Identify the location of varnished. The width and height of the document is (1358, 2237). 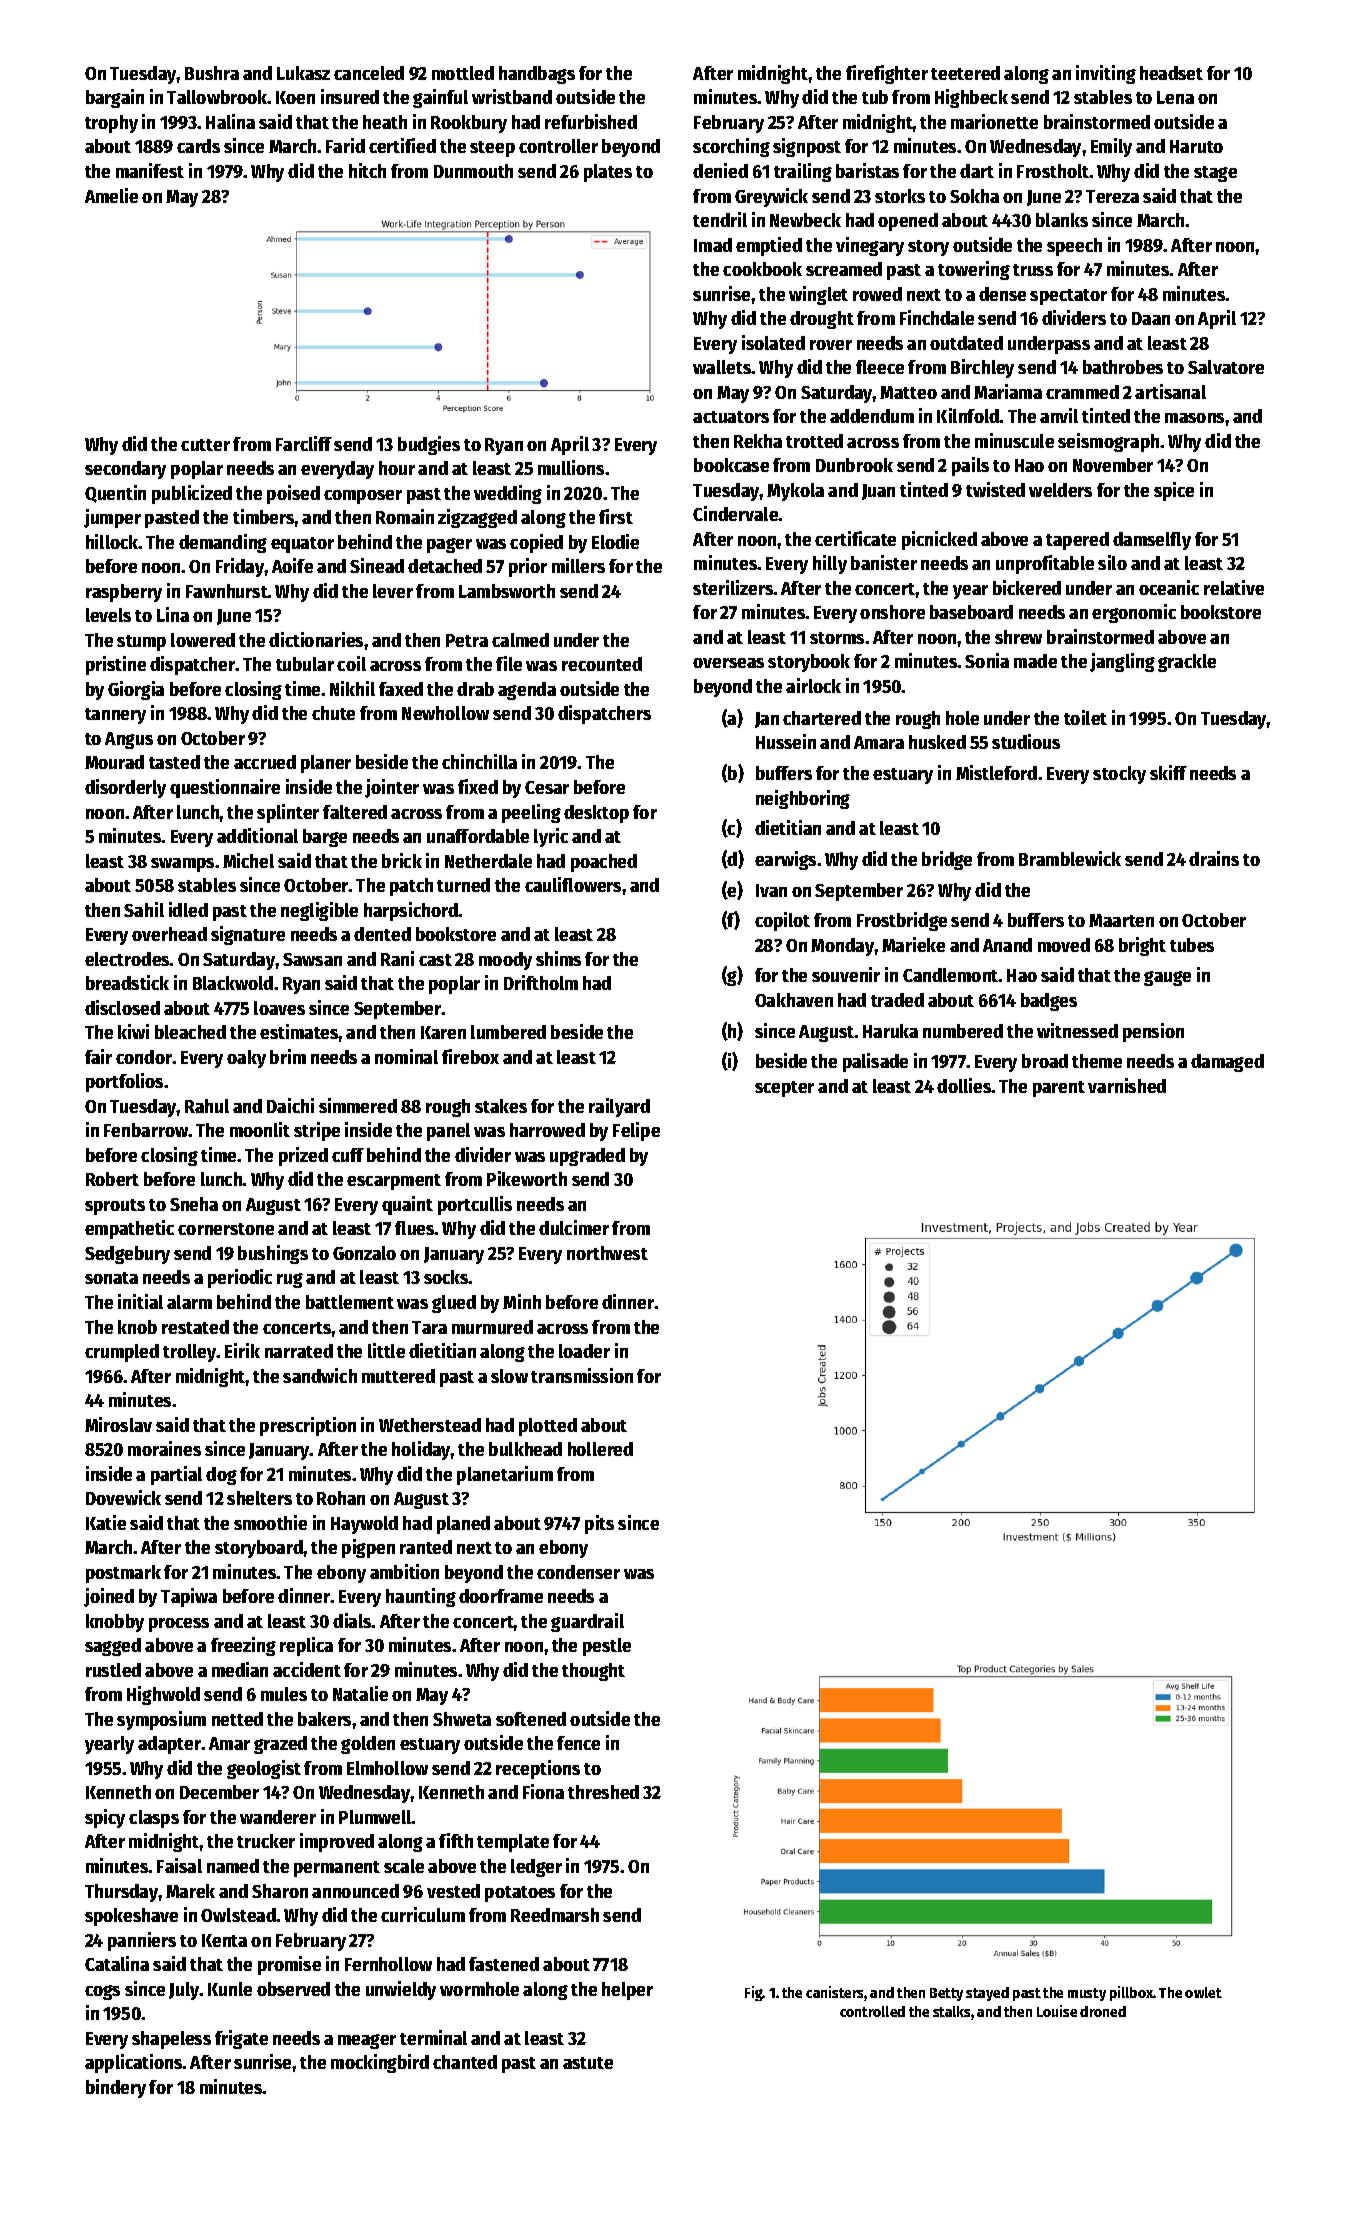
(1127, 1085).
